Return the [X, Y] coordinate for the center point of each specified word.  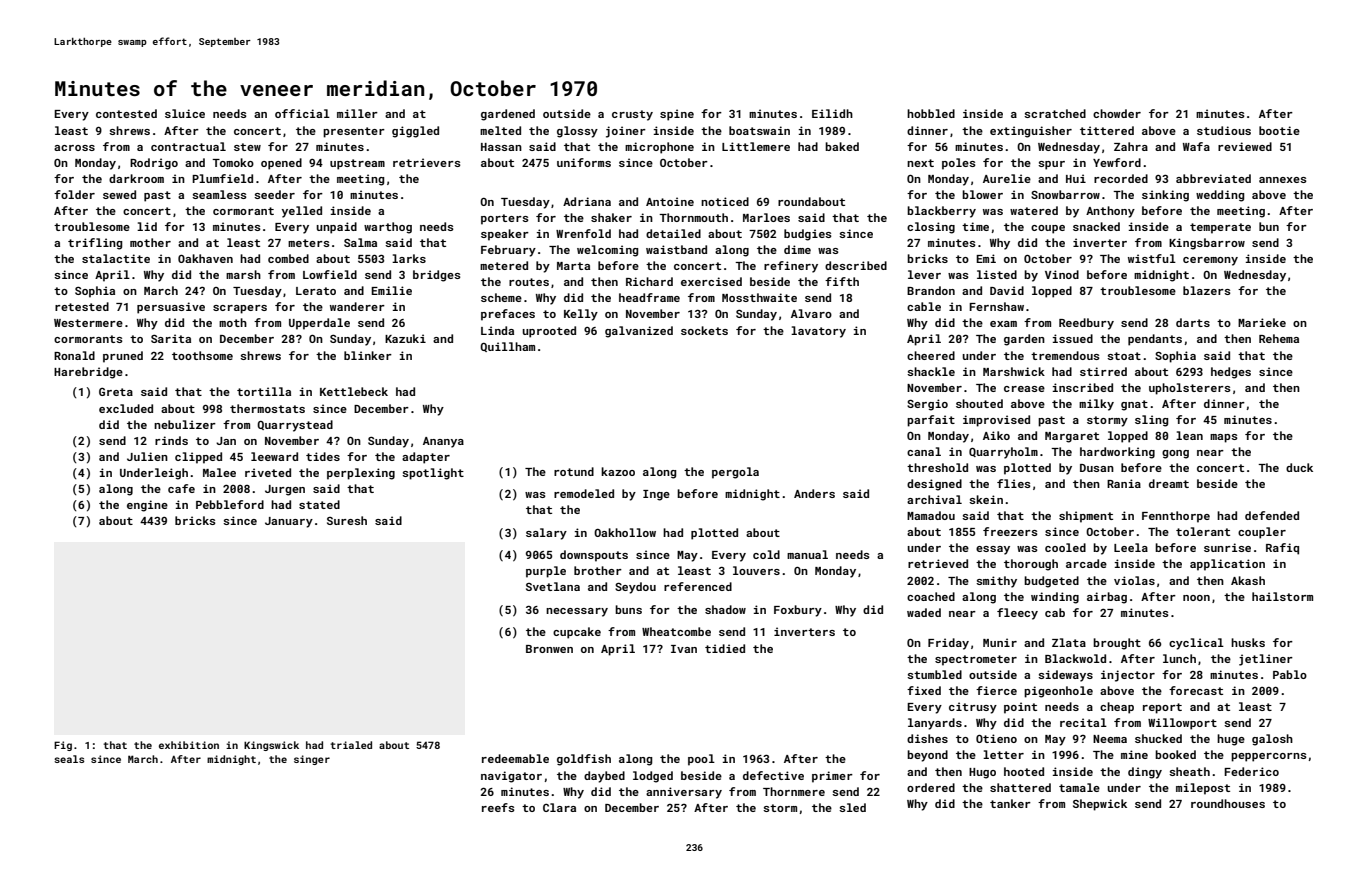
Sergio [927, 405]
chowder [1117, 113]
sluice [185, 113]
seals [69, 759]
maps [1224, 438]
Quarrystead [295, 426]
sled [852, 807]
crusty [632, 115]
